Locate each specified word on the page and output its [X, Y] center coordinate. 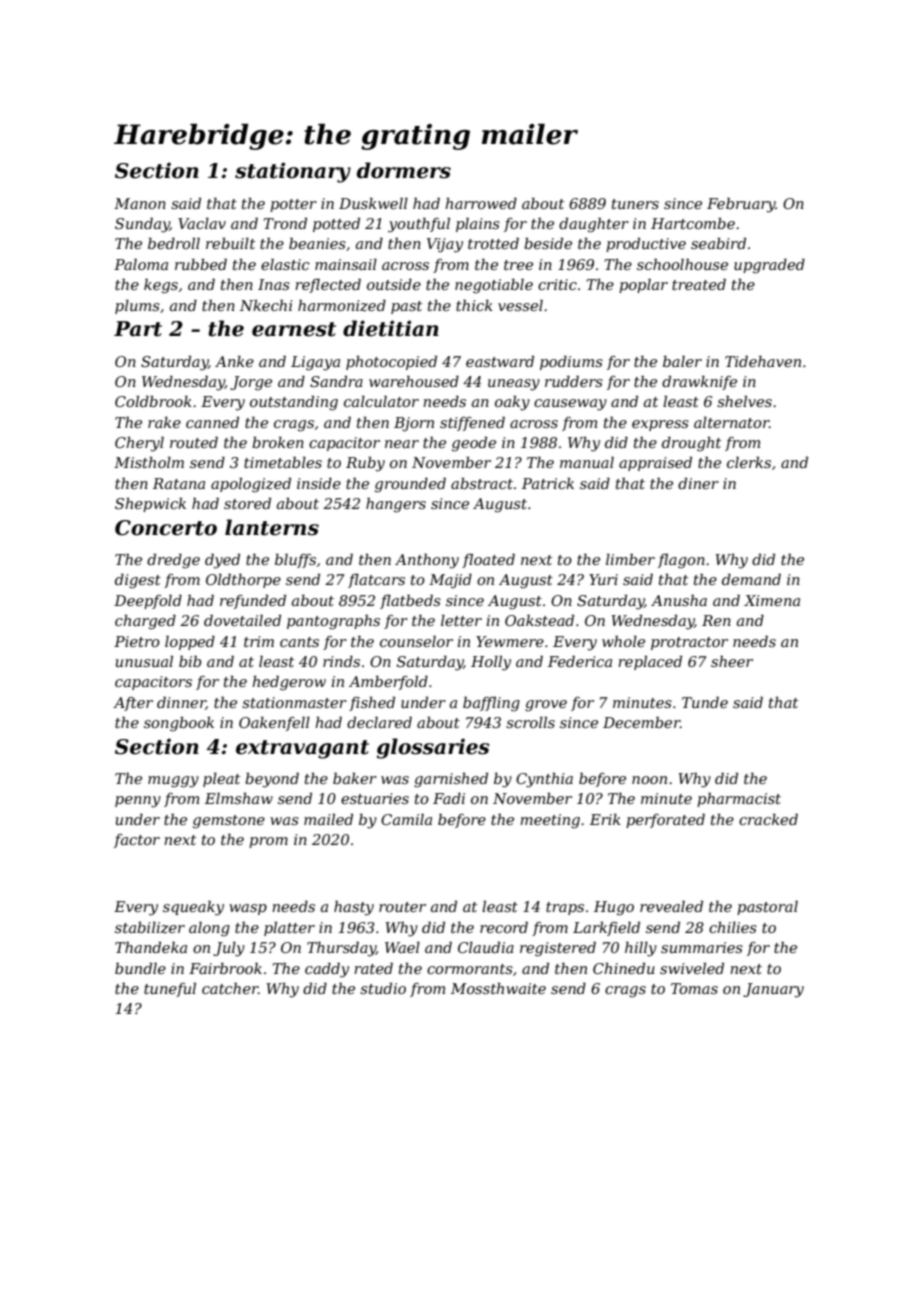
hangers [396, 505]
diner [698, 483]
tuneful [170, 990]
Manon [140, 203]
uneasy [514, 385]
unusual [144, 661]
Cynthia [544, 780]
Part [138, 329]
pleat [221, 780]
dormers [404, 170]
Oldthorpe [243, 580]
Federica [580, 661]
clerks [749, 462]
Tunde [705, 702]
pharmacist [739, 799]
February [741, 205]
